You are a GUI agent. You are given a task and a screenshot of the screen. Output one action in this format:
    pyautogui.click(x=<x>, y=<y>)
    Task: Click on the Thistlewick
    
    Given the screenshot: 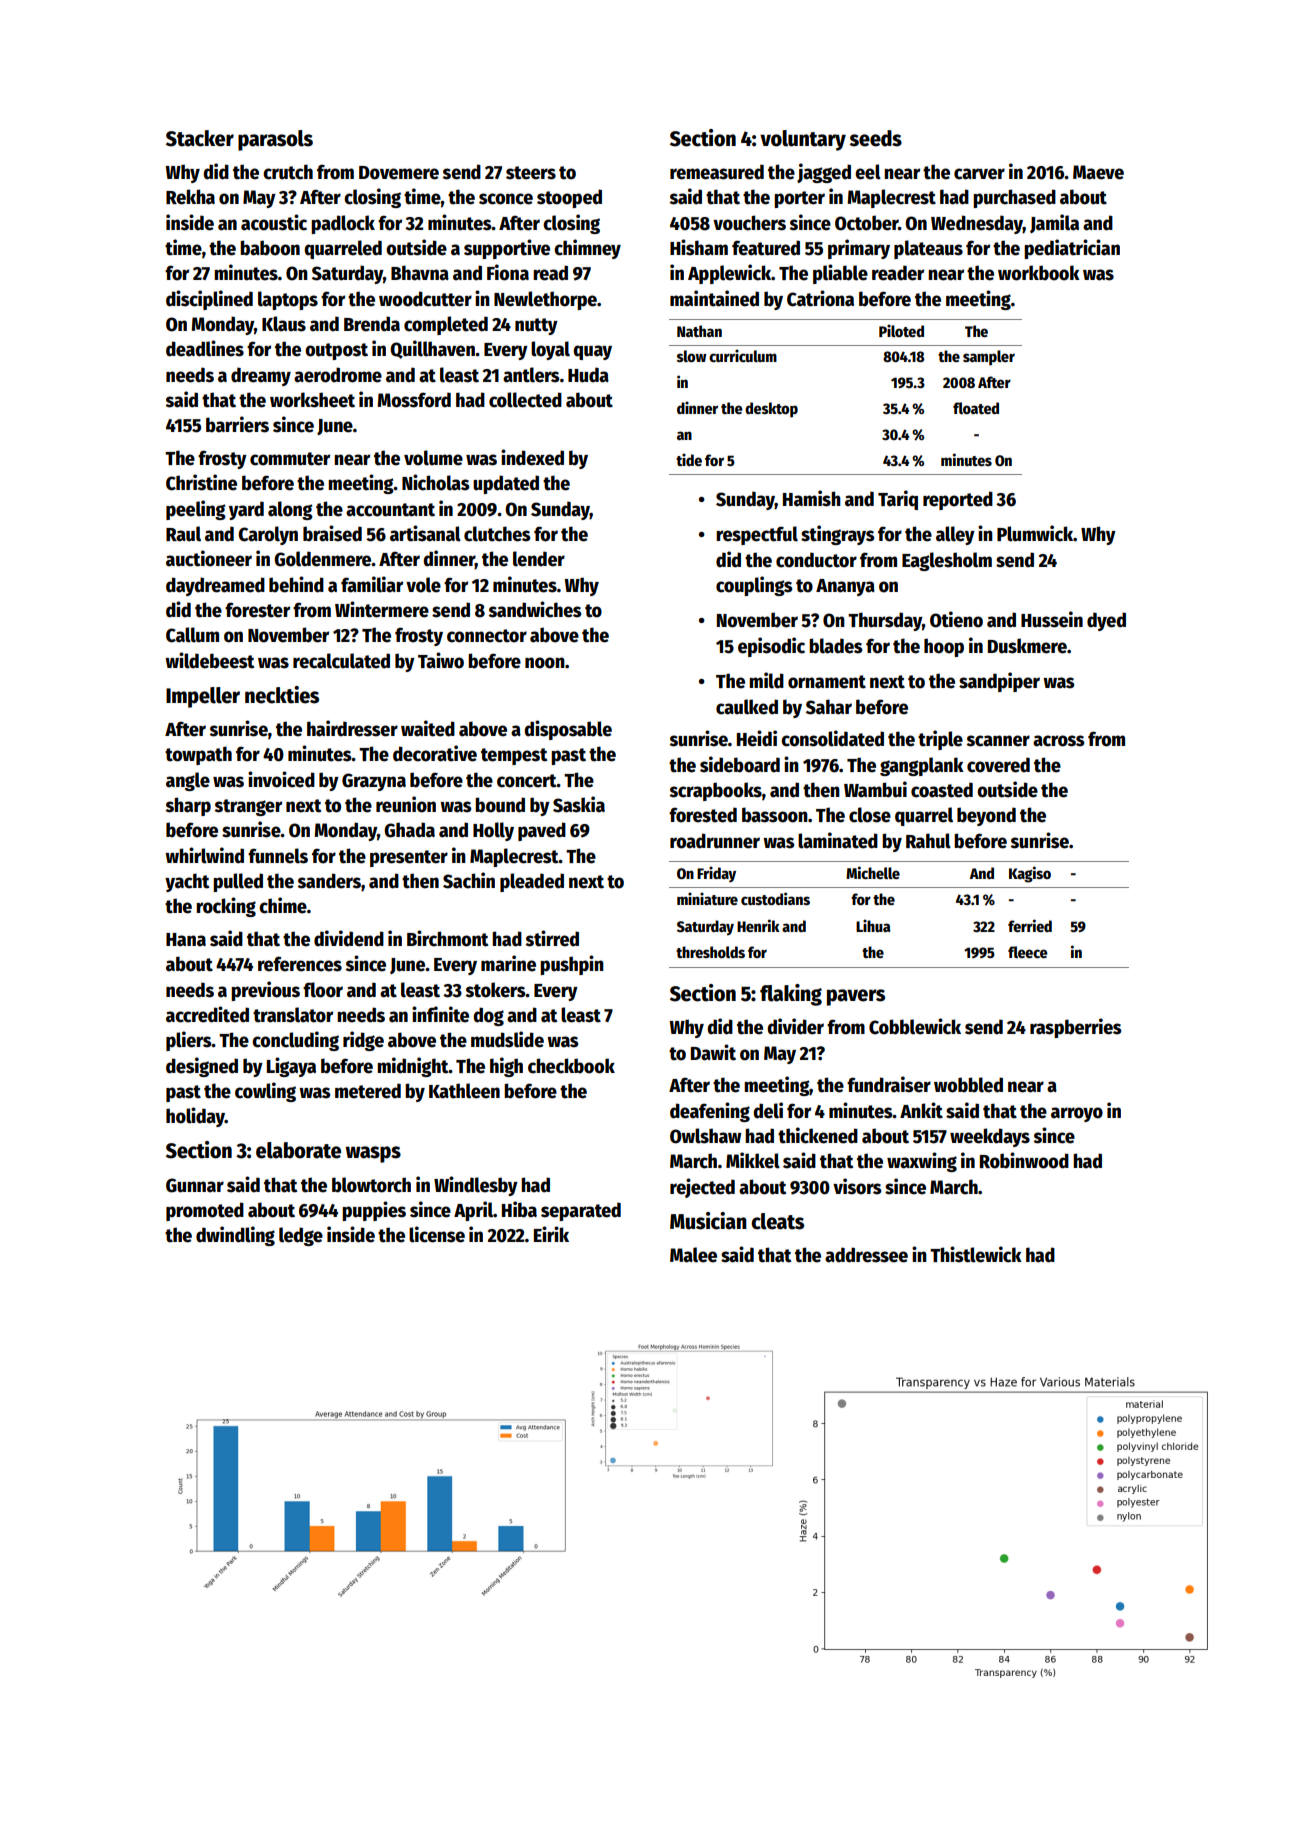 What is the action you would take?
    pyautogui.click(x=976, y=1254)
